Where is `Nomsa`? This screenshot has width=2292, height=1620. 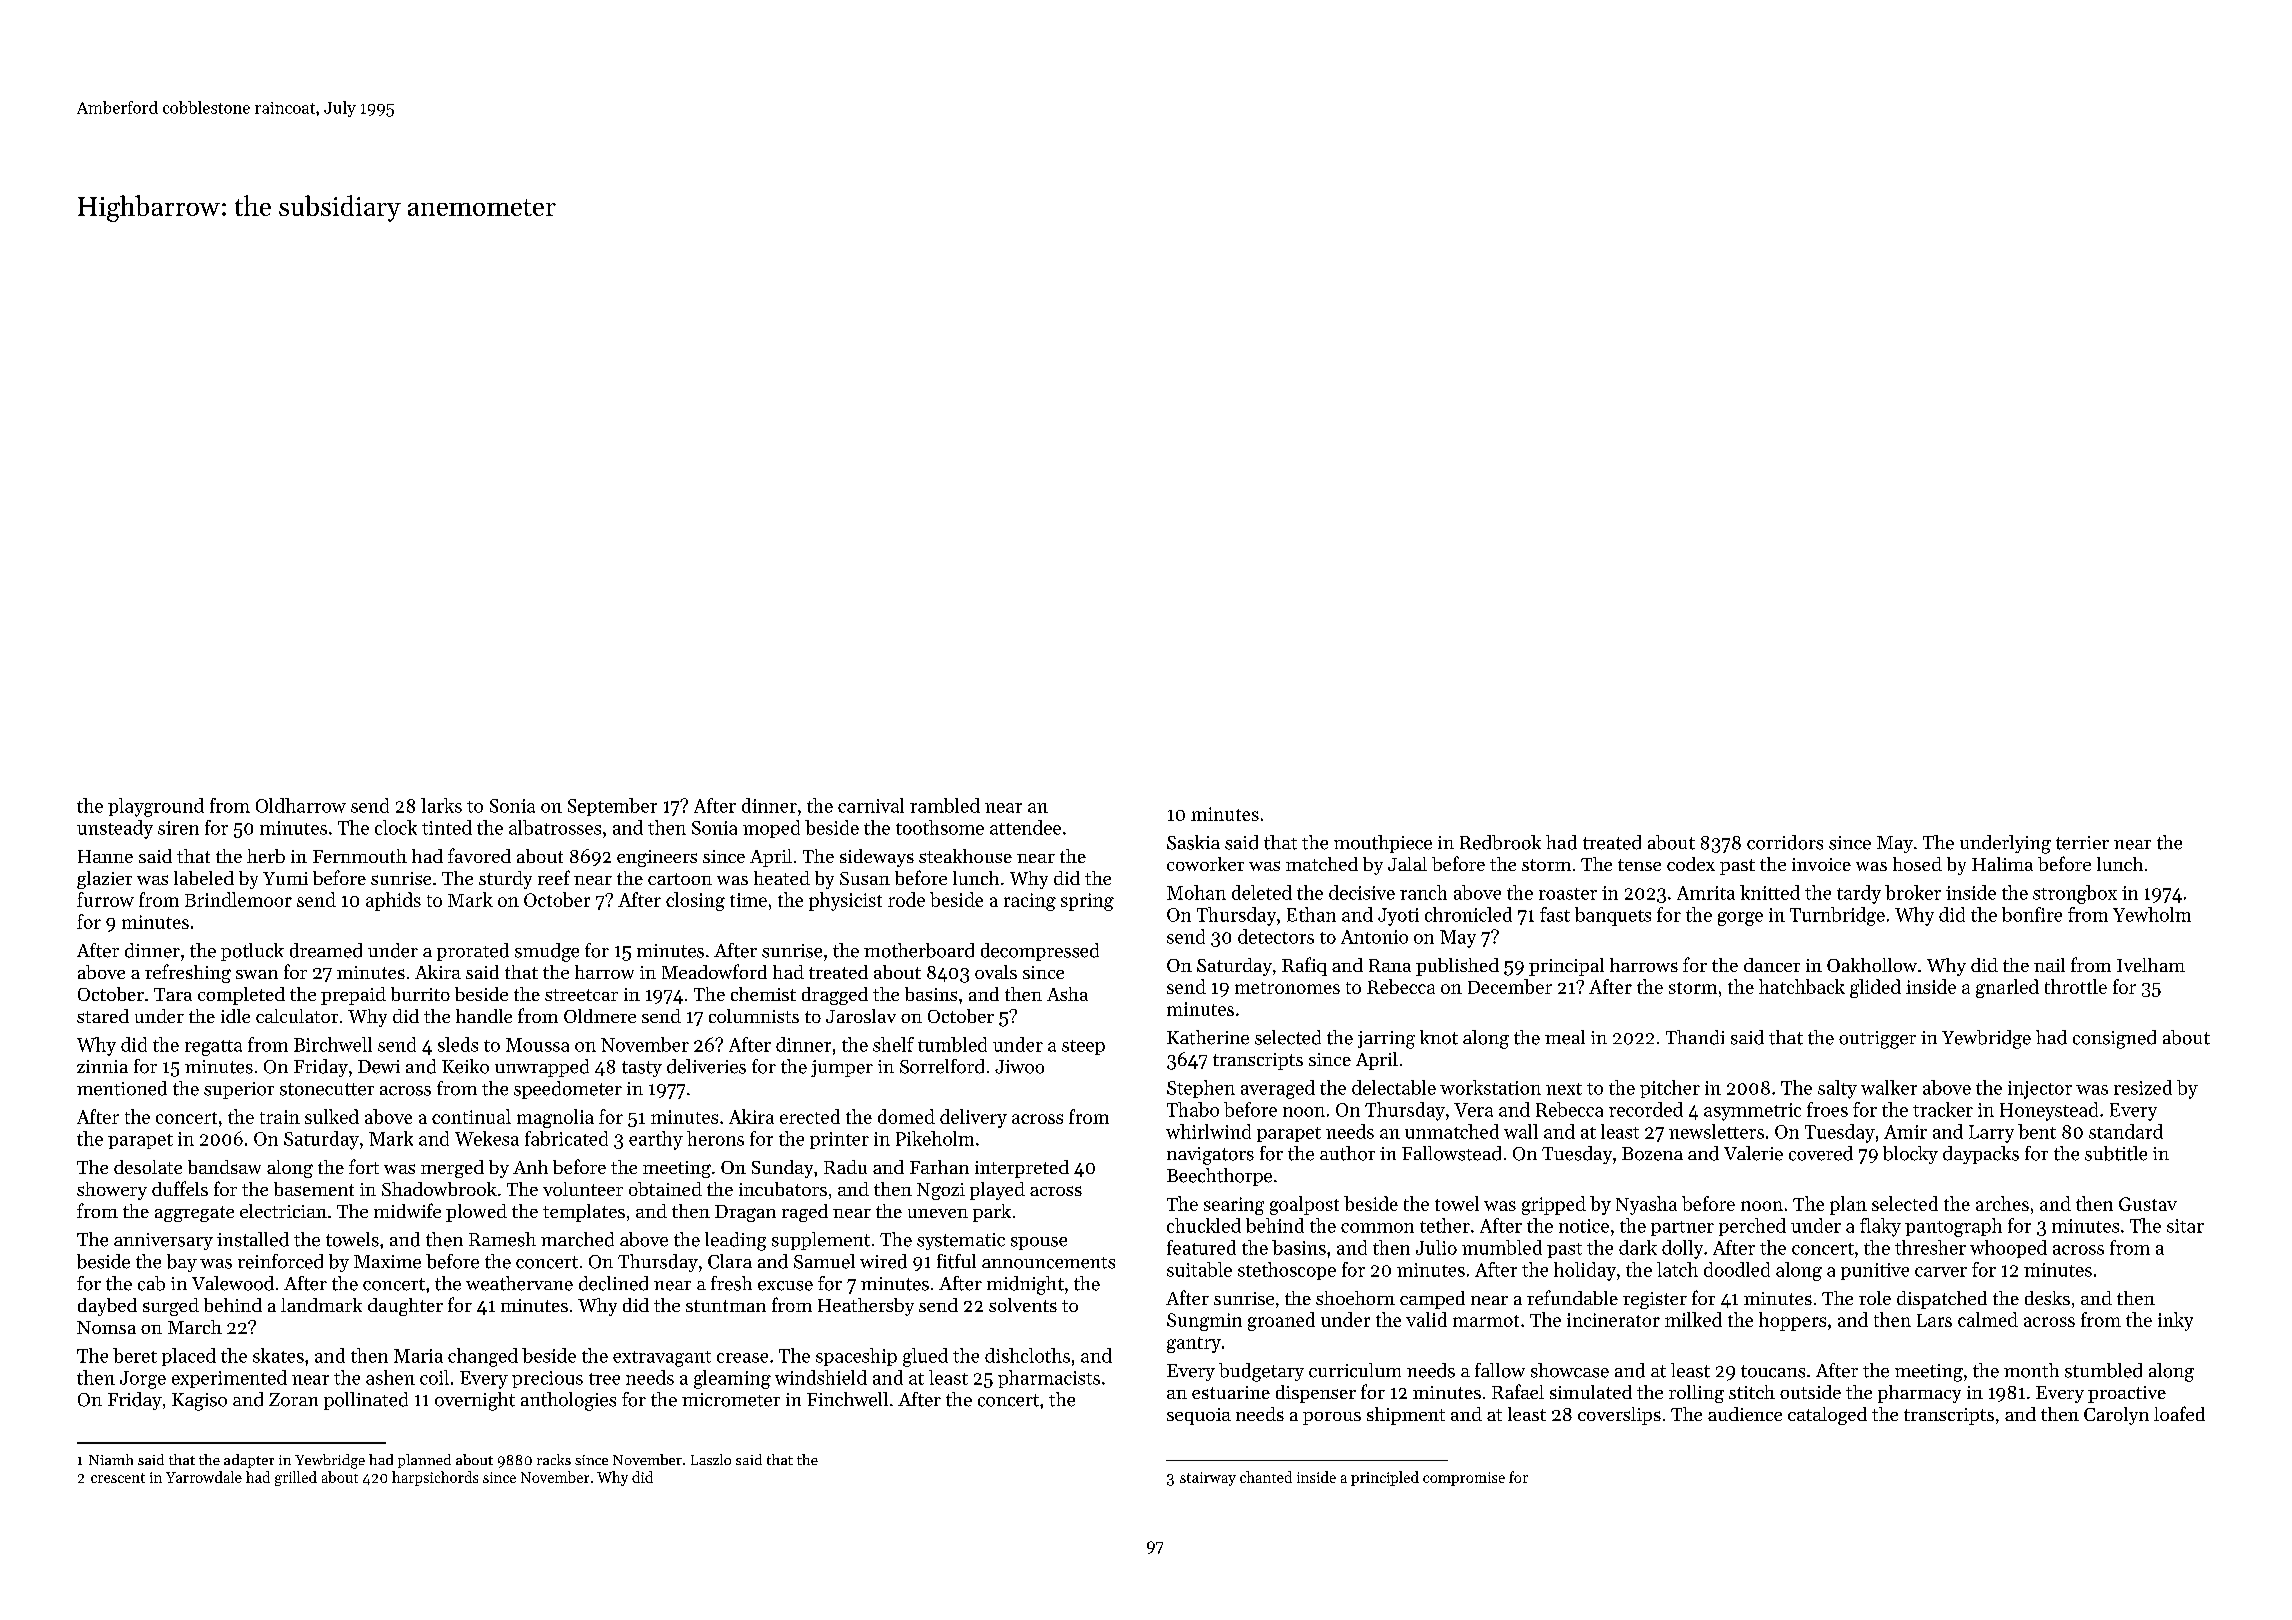
Nomsa is located at coordinates (106, 1327).
